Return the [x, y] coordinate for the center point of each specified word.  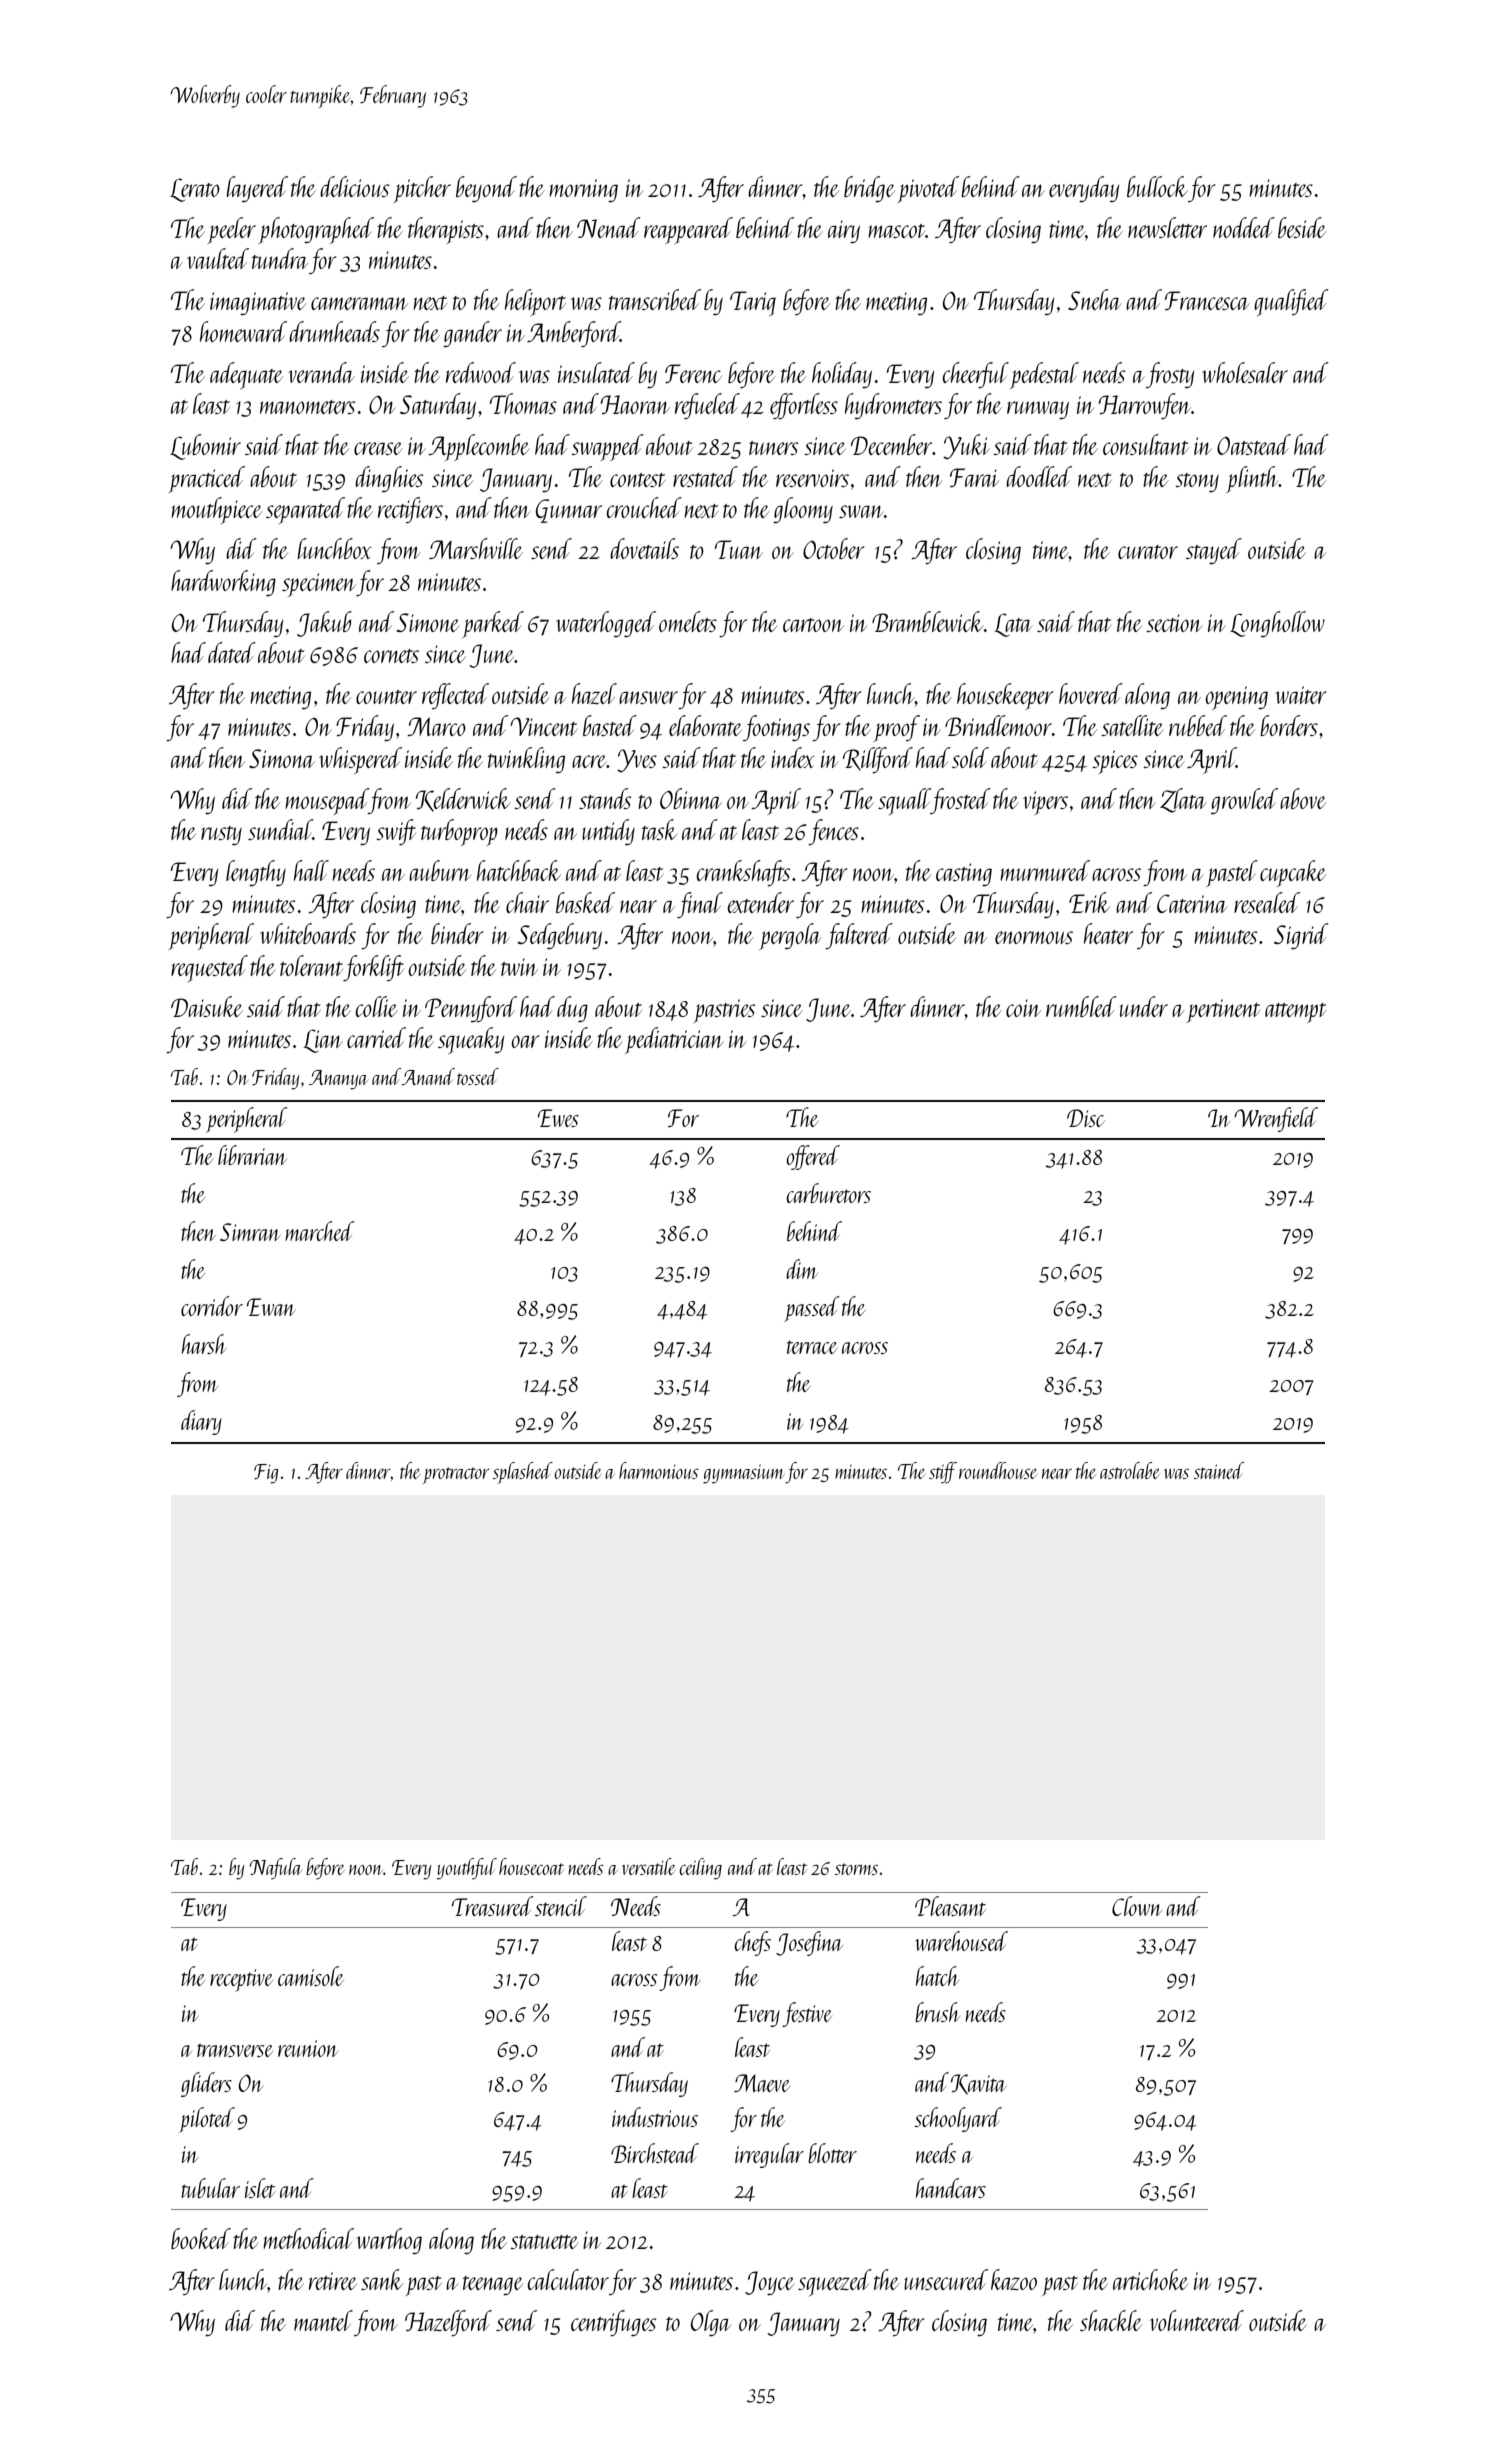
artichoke [1151, 2279]
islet [260, 2188]
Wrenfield [1276, 1119]
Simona [282, 758]
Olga [711, 2323]
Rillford [878, 760]
